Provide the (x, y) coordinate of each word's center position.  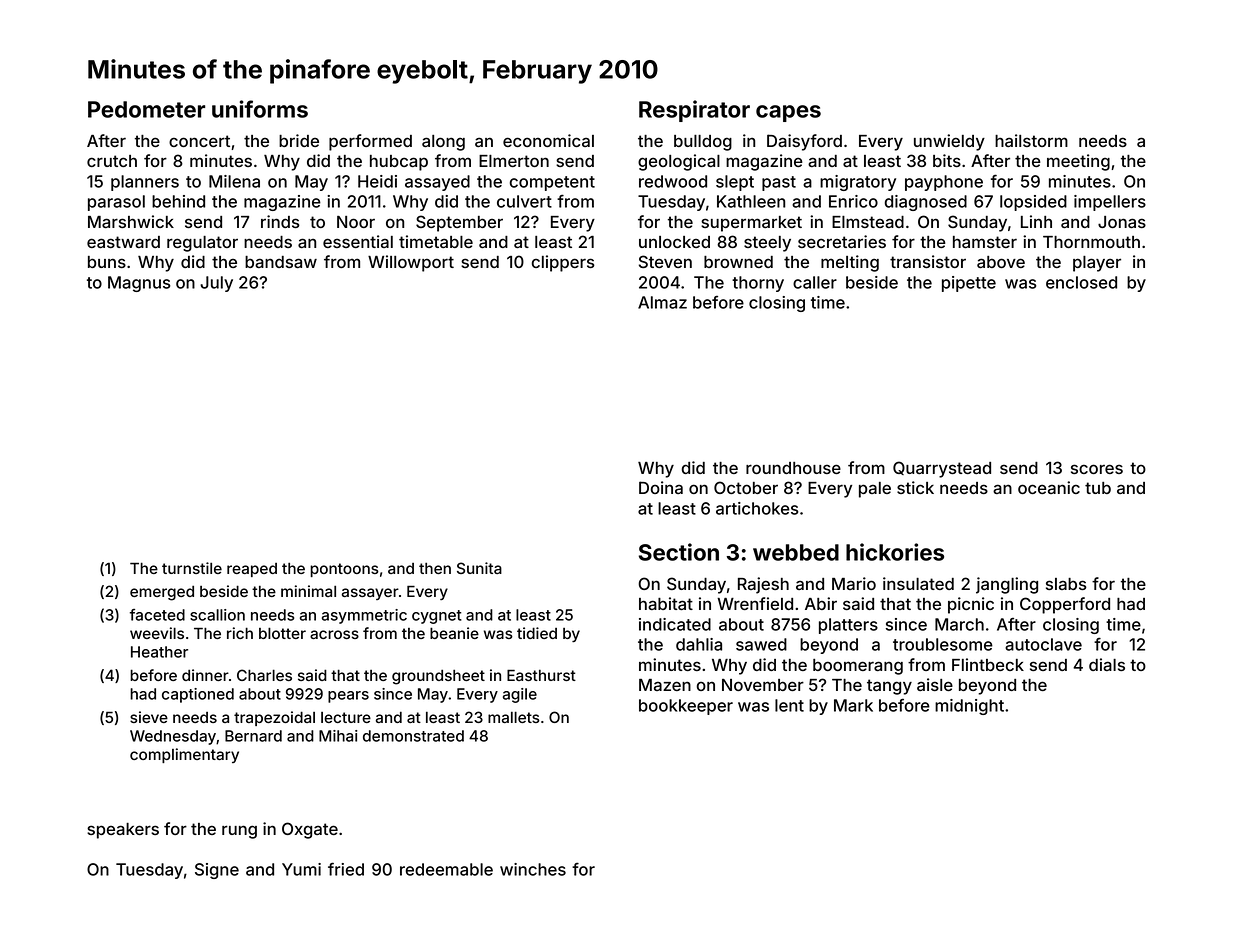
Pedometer (146, 109)
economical (548, 140)
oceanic (1049, 487)
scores (1097, 469)
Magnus (139, 284)
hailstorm (1031, 140)
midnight (969, 707)
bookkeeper (686, 707)
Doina (661, 487)
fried (346, 869)
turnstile (192, 568)
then (435, 568)
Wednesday (173, 737)
